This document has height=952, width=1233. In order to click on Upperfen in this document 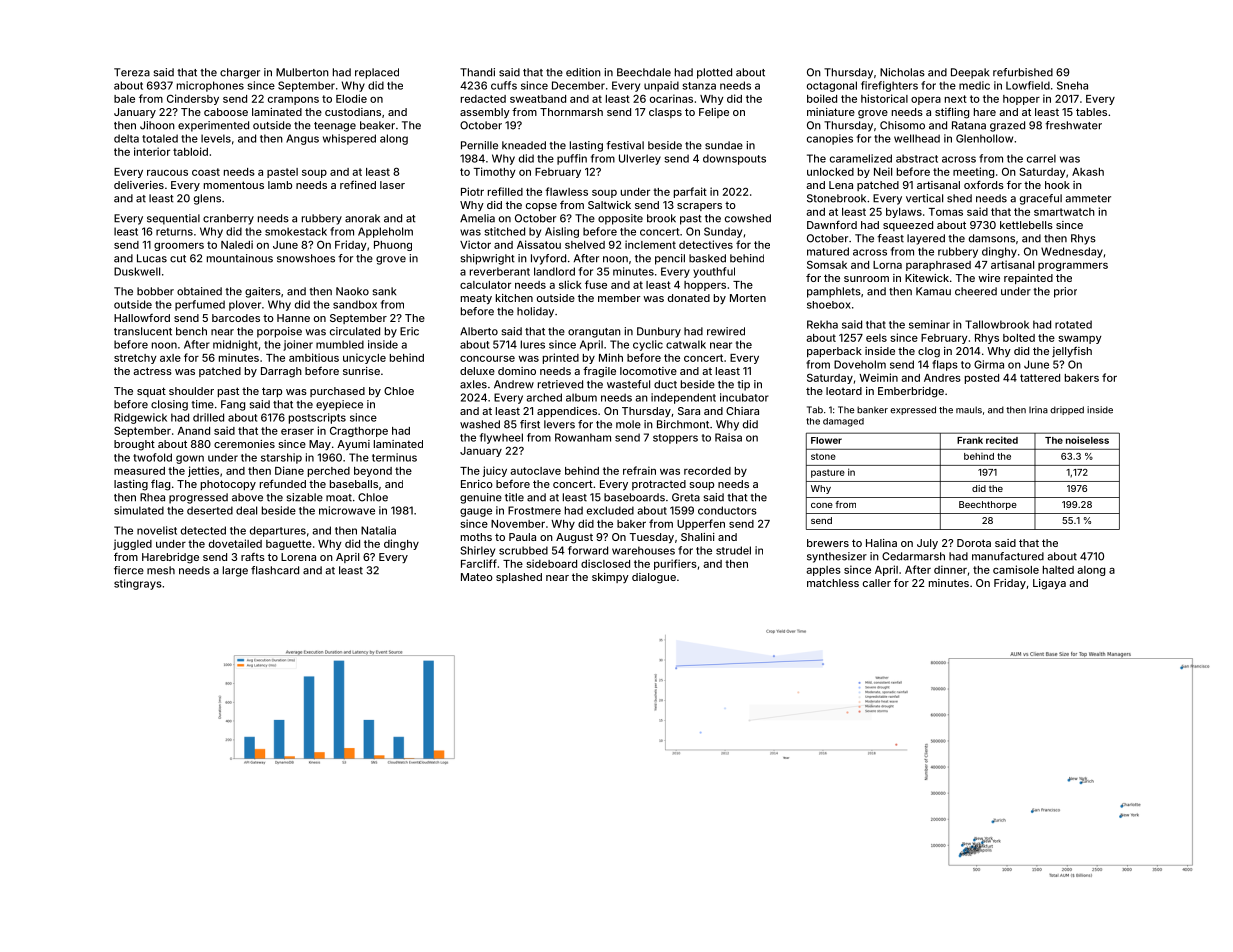, I will do `click(701, 524)`.
